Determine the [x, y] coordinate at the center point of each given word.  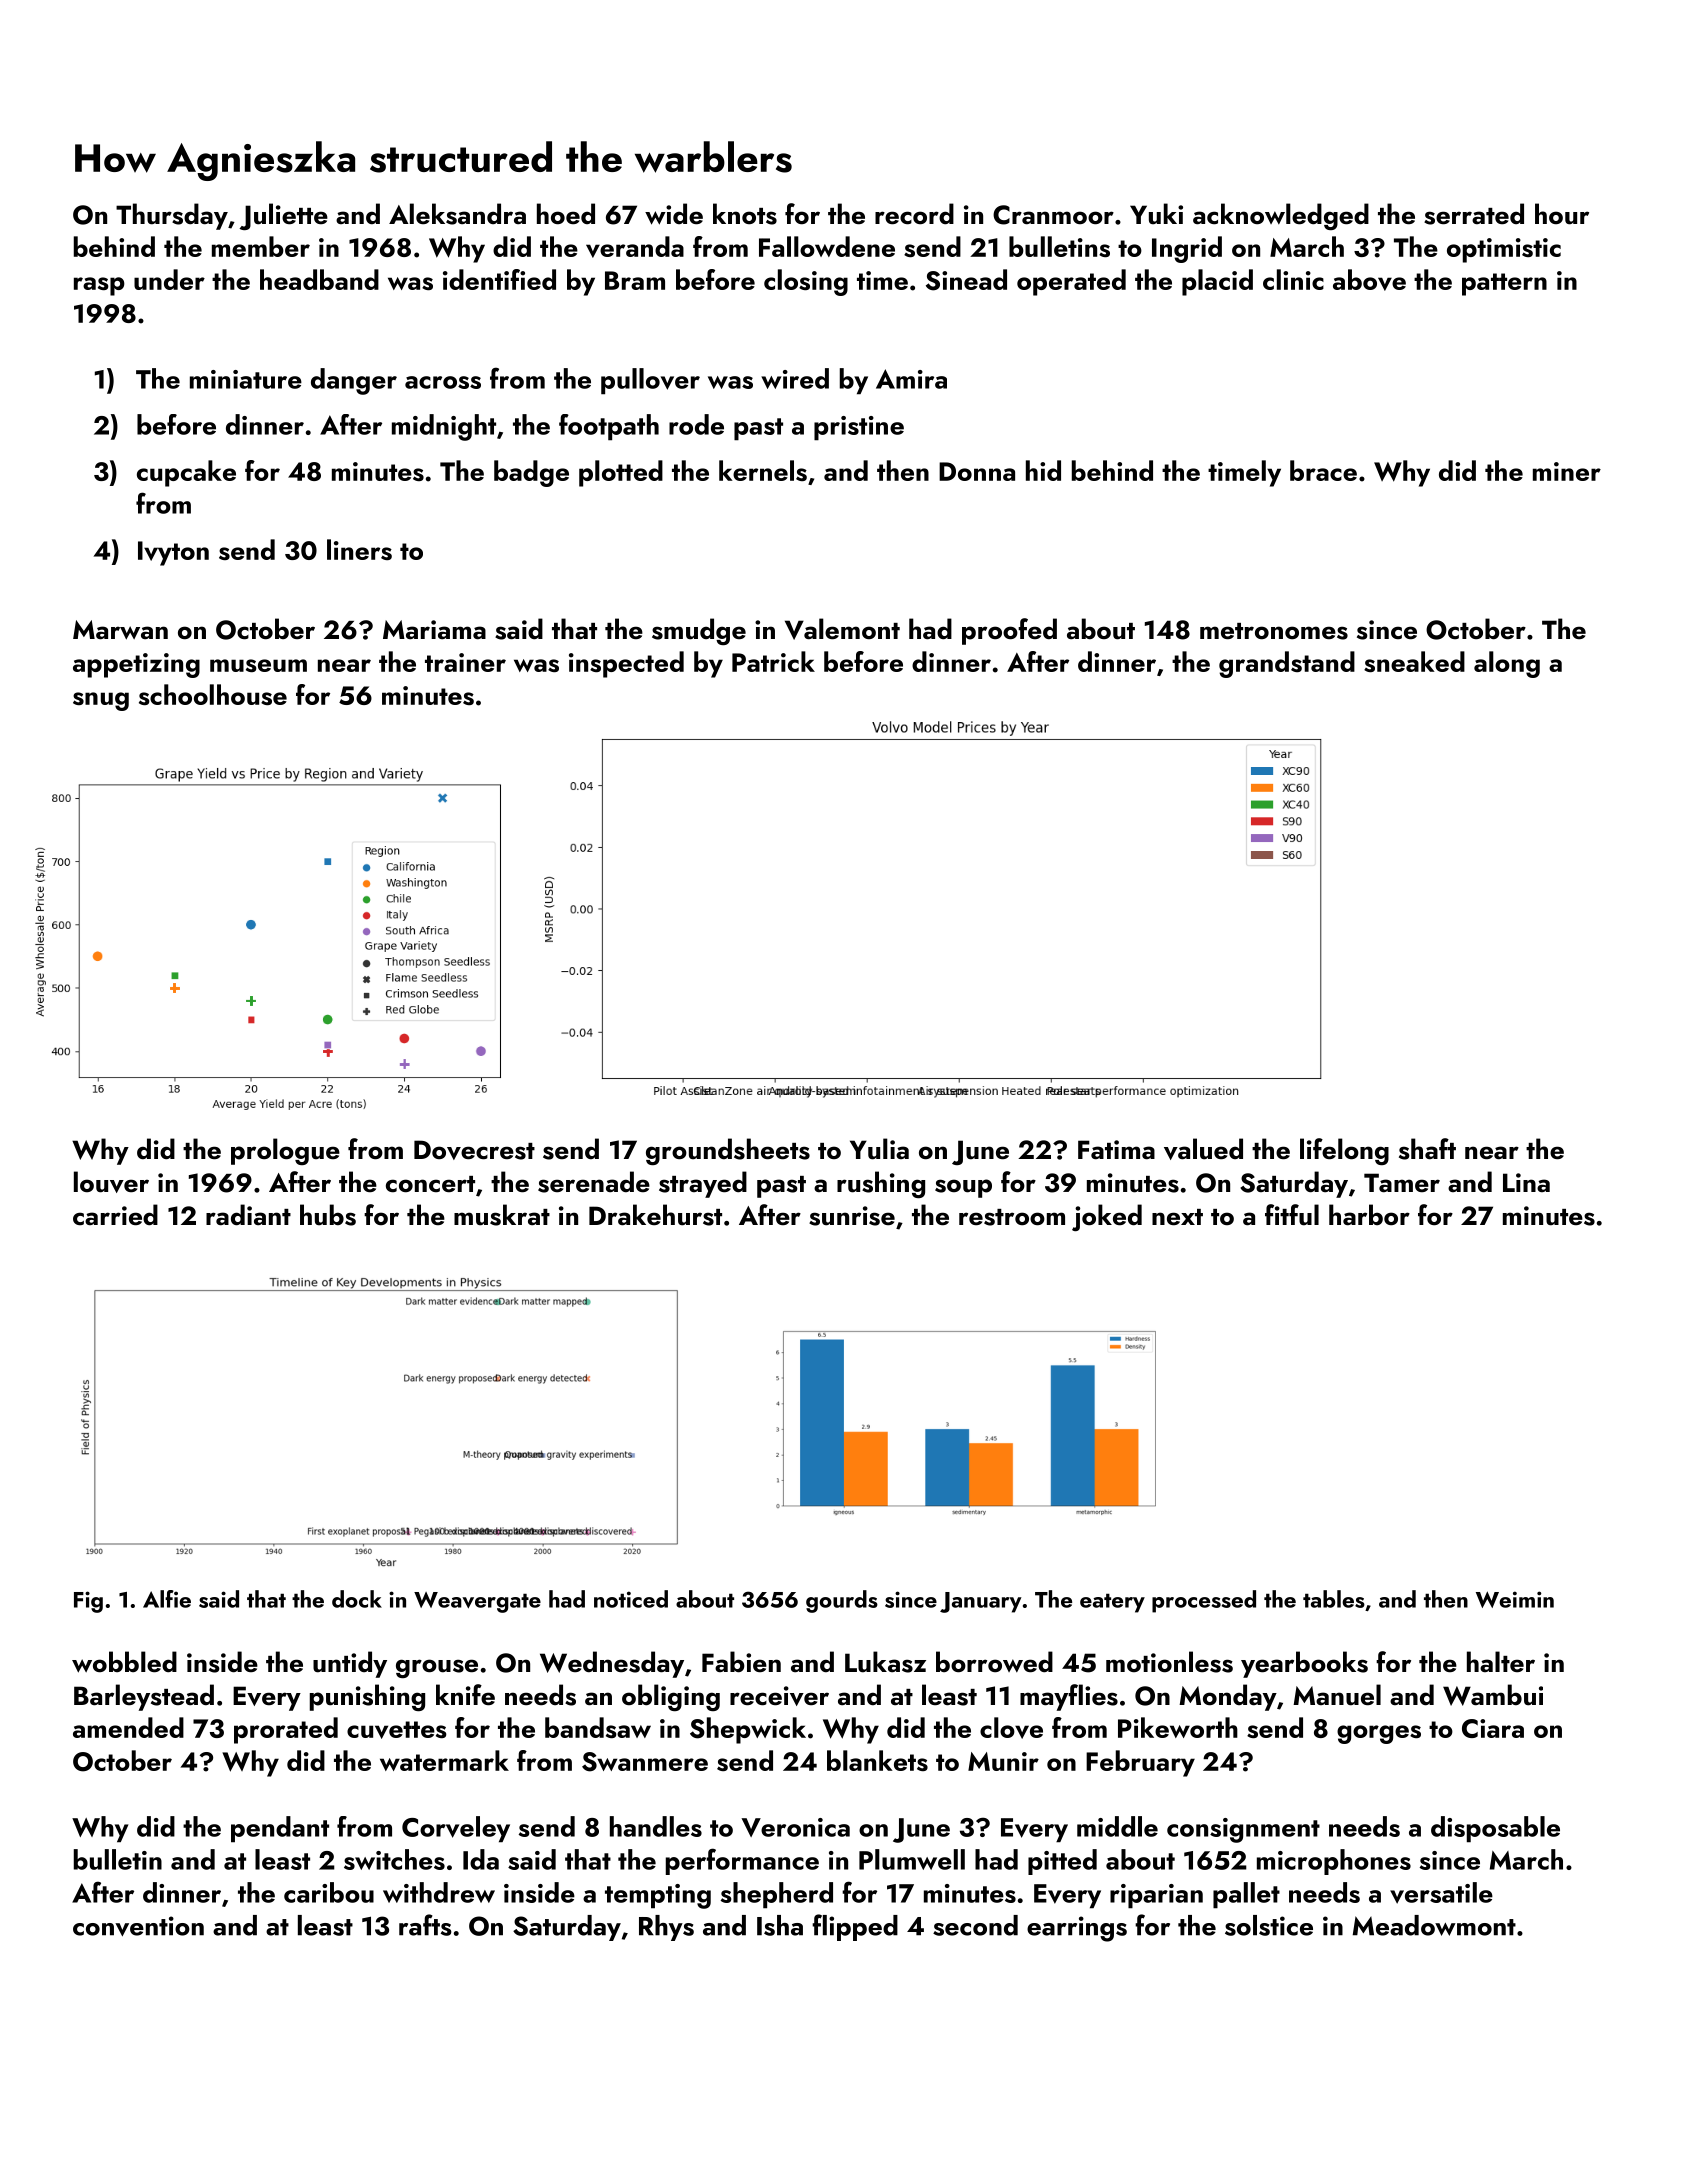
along [1507, 664]
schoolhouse [213, 694]
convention [138, 1926]
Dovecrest [474, 1150]
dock [357, 1599]
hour [1562, 214]
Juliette [283, 216]
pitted [1062, 1862]
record [914, 214]
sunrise [852, 1216]
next [1177, 1217]
